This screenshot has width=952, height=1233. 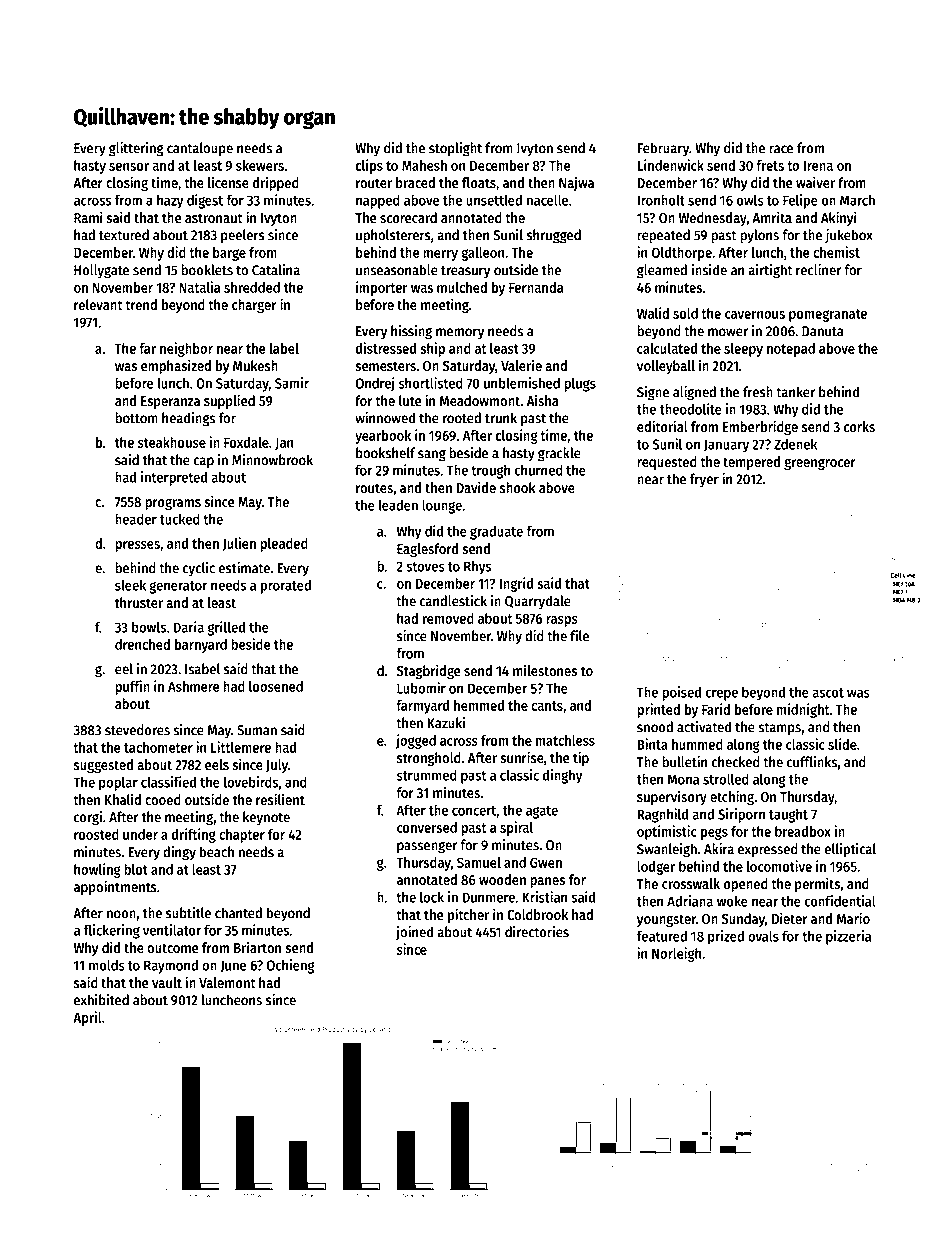 I want to click on concert, so click(x=474, y=811).
